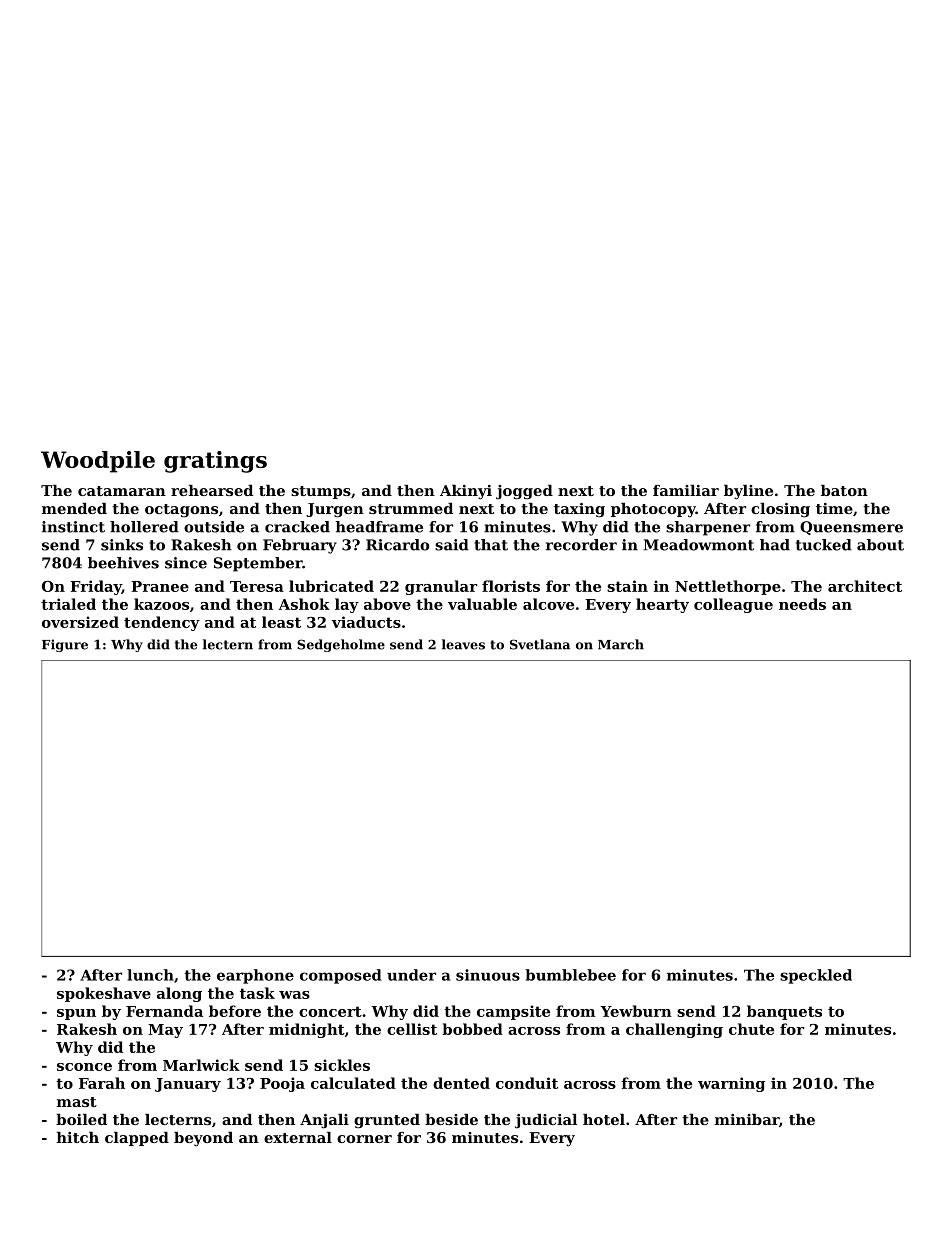 The width and height of the screenshot is (952, 1233). Describe the element at coordinates (802, 604) in the screenshot. I see `needs` at that location.
